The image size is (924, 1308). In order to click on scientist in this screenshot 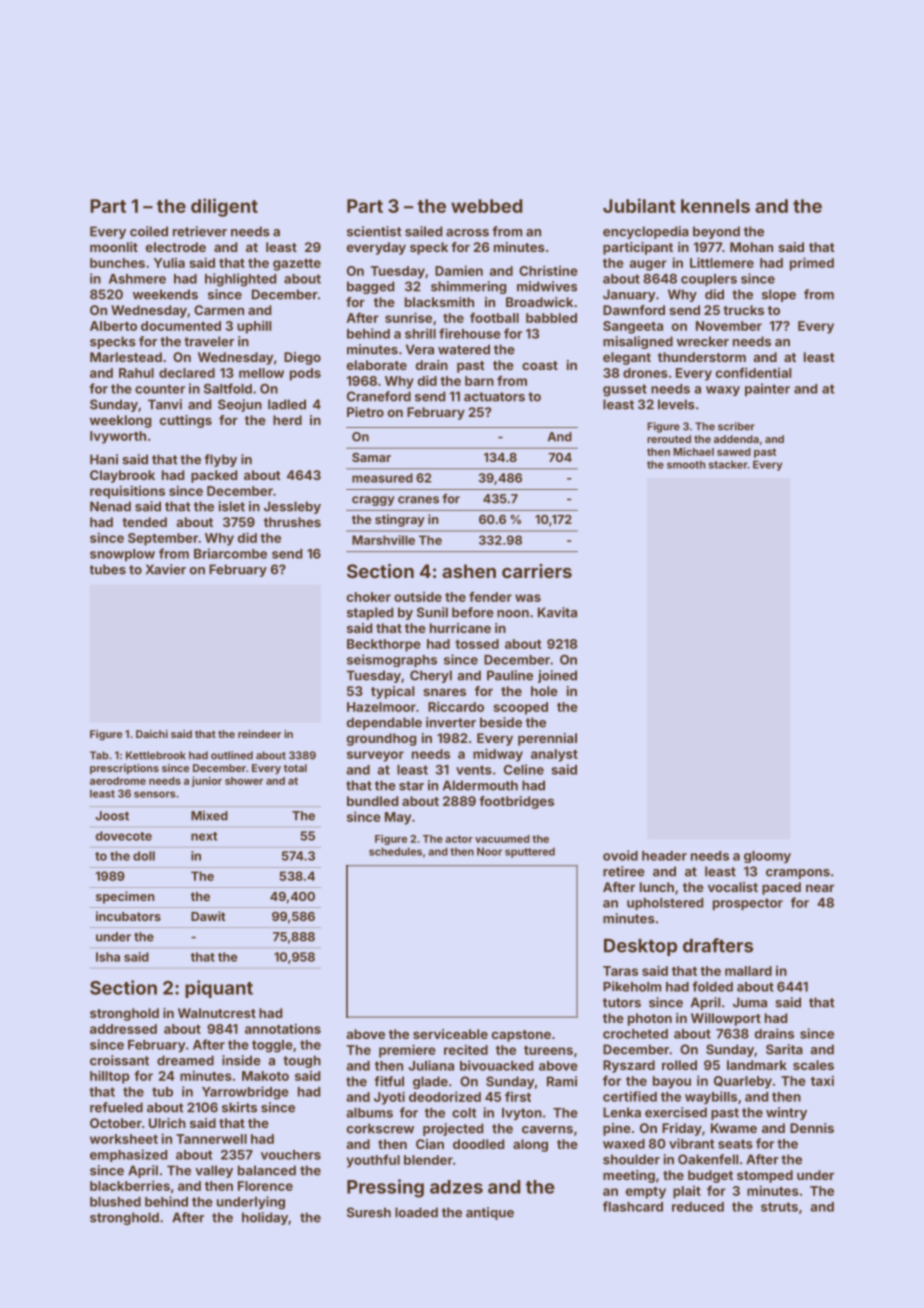, I will do `click(374, 231)`.
